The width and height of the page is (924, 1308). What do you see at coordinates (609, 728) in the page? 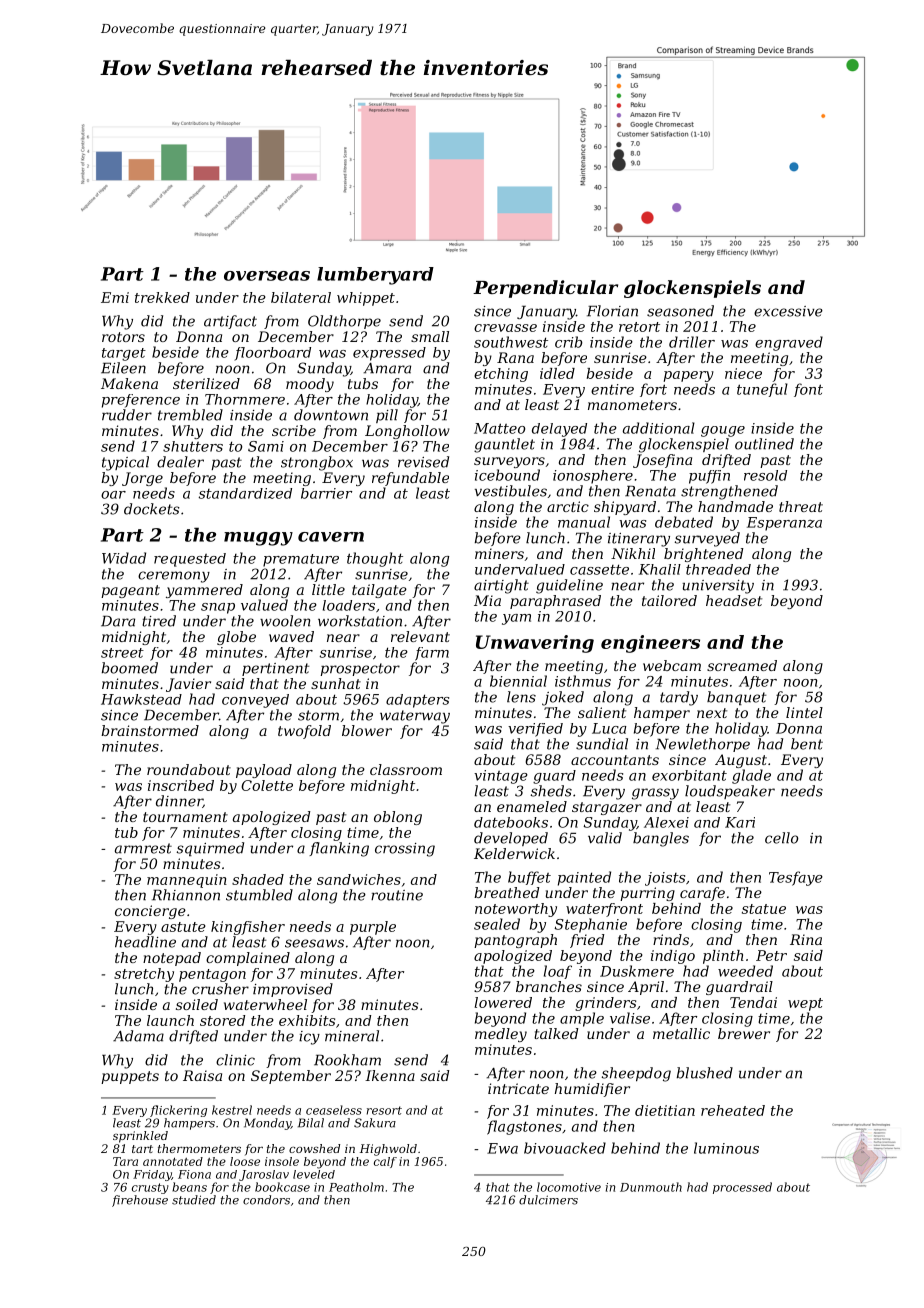
I see `Luca` at bounding box center [609, 728].
